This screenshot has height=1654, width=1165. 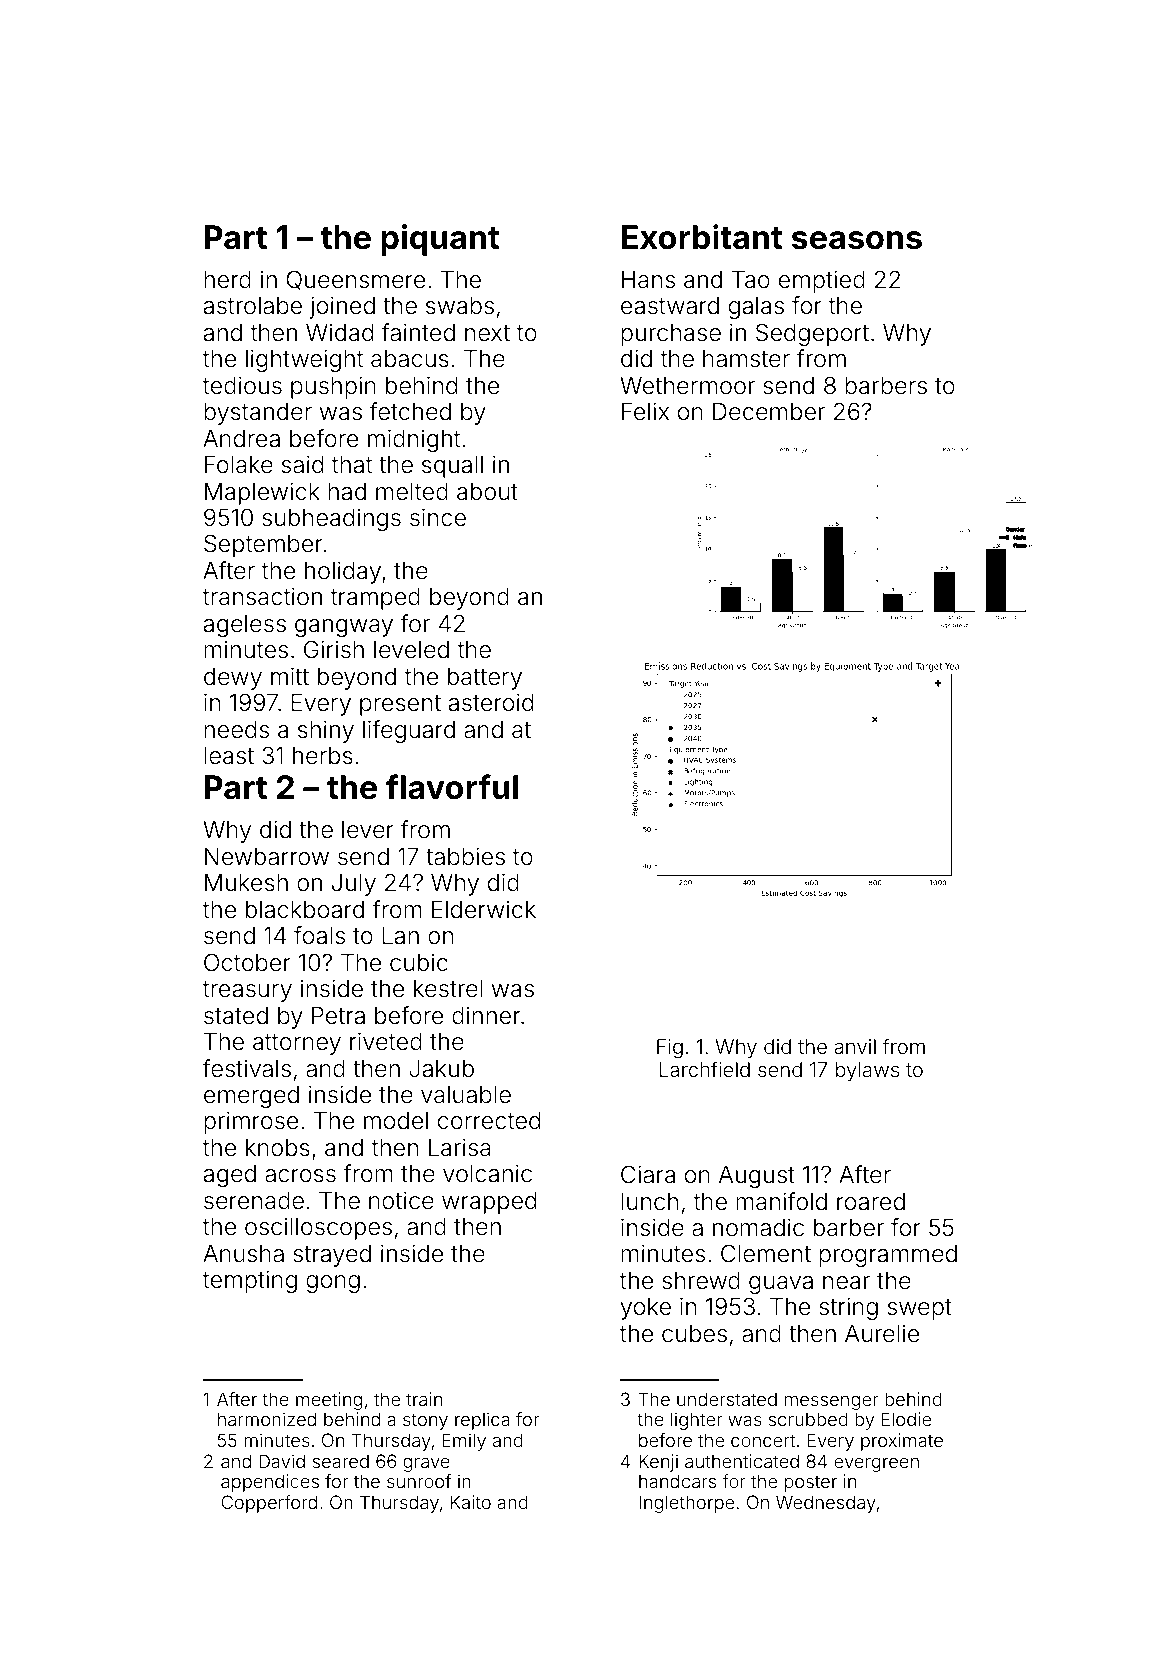 What do you see at coordinates (857, 240) in the screenshot?
I see `seasons` at bounding box center [857, 240].
